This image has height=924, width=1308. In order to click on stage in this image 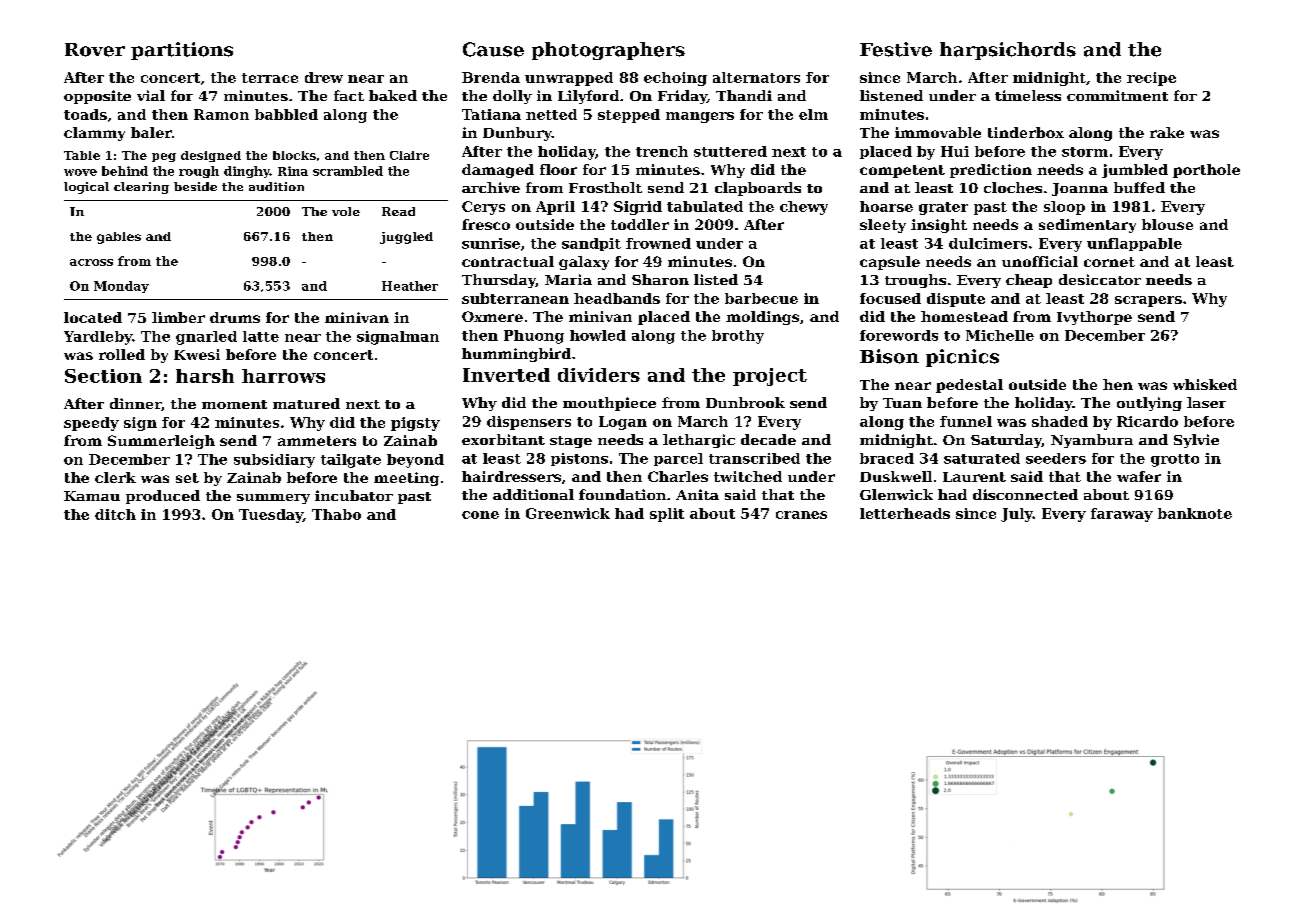, I will do `click(571, 442)`.
